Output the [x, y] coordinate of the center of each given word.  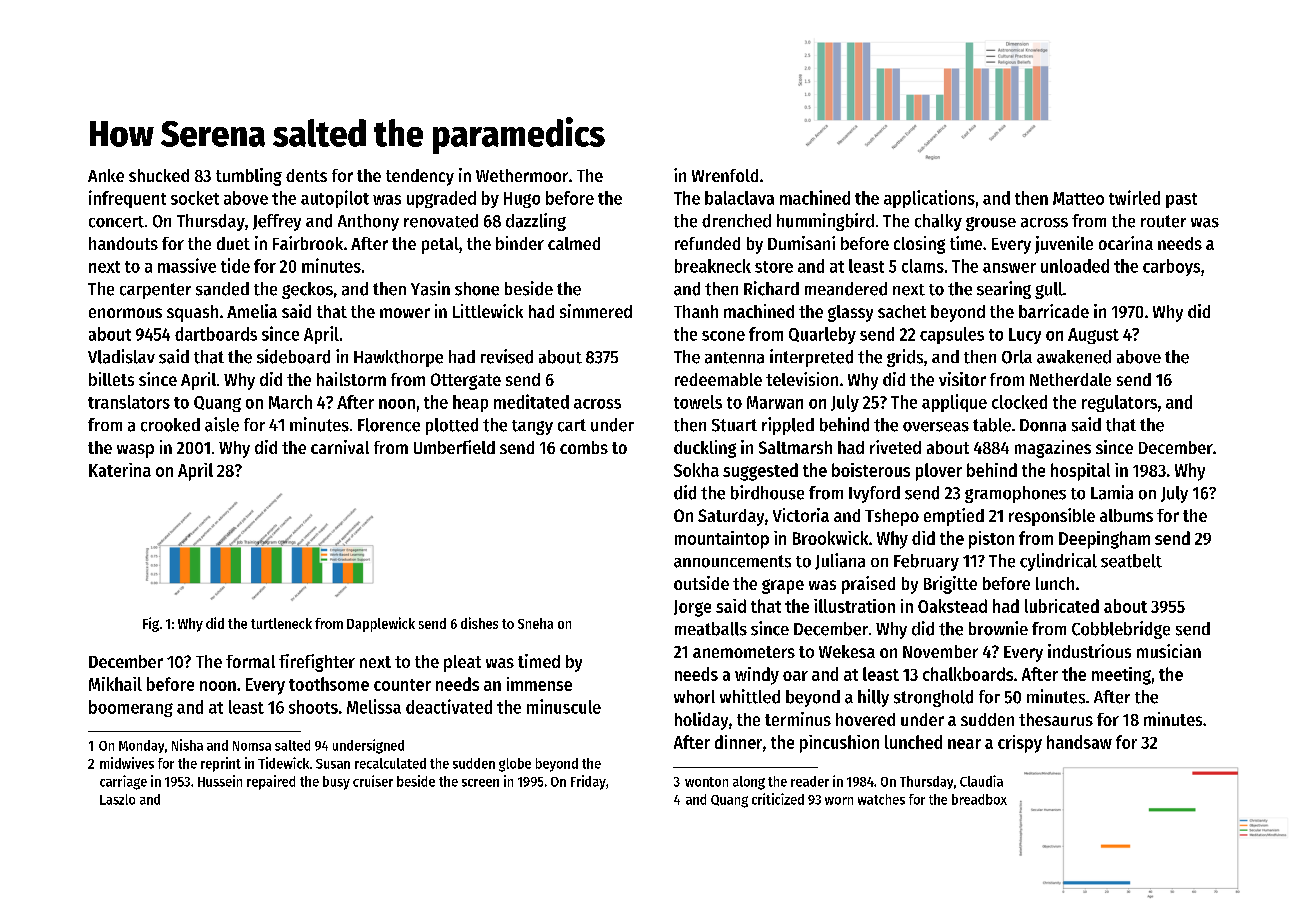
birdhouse [767, 492]
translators [129, 402]
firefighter [317, 663]
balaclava [739, 198]
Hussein [220, 781]
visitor [962, 379]
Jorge [692, 608]
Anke [106, 175]
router [1163, 221]
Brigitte [950, 585]
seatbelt [1131, 561]
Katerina [120, 470]
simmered [596, 311]
